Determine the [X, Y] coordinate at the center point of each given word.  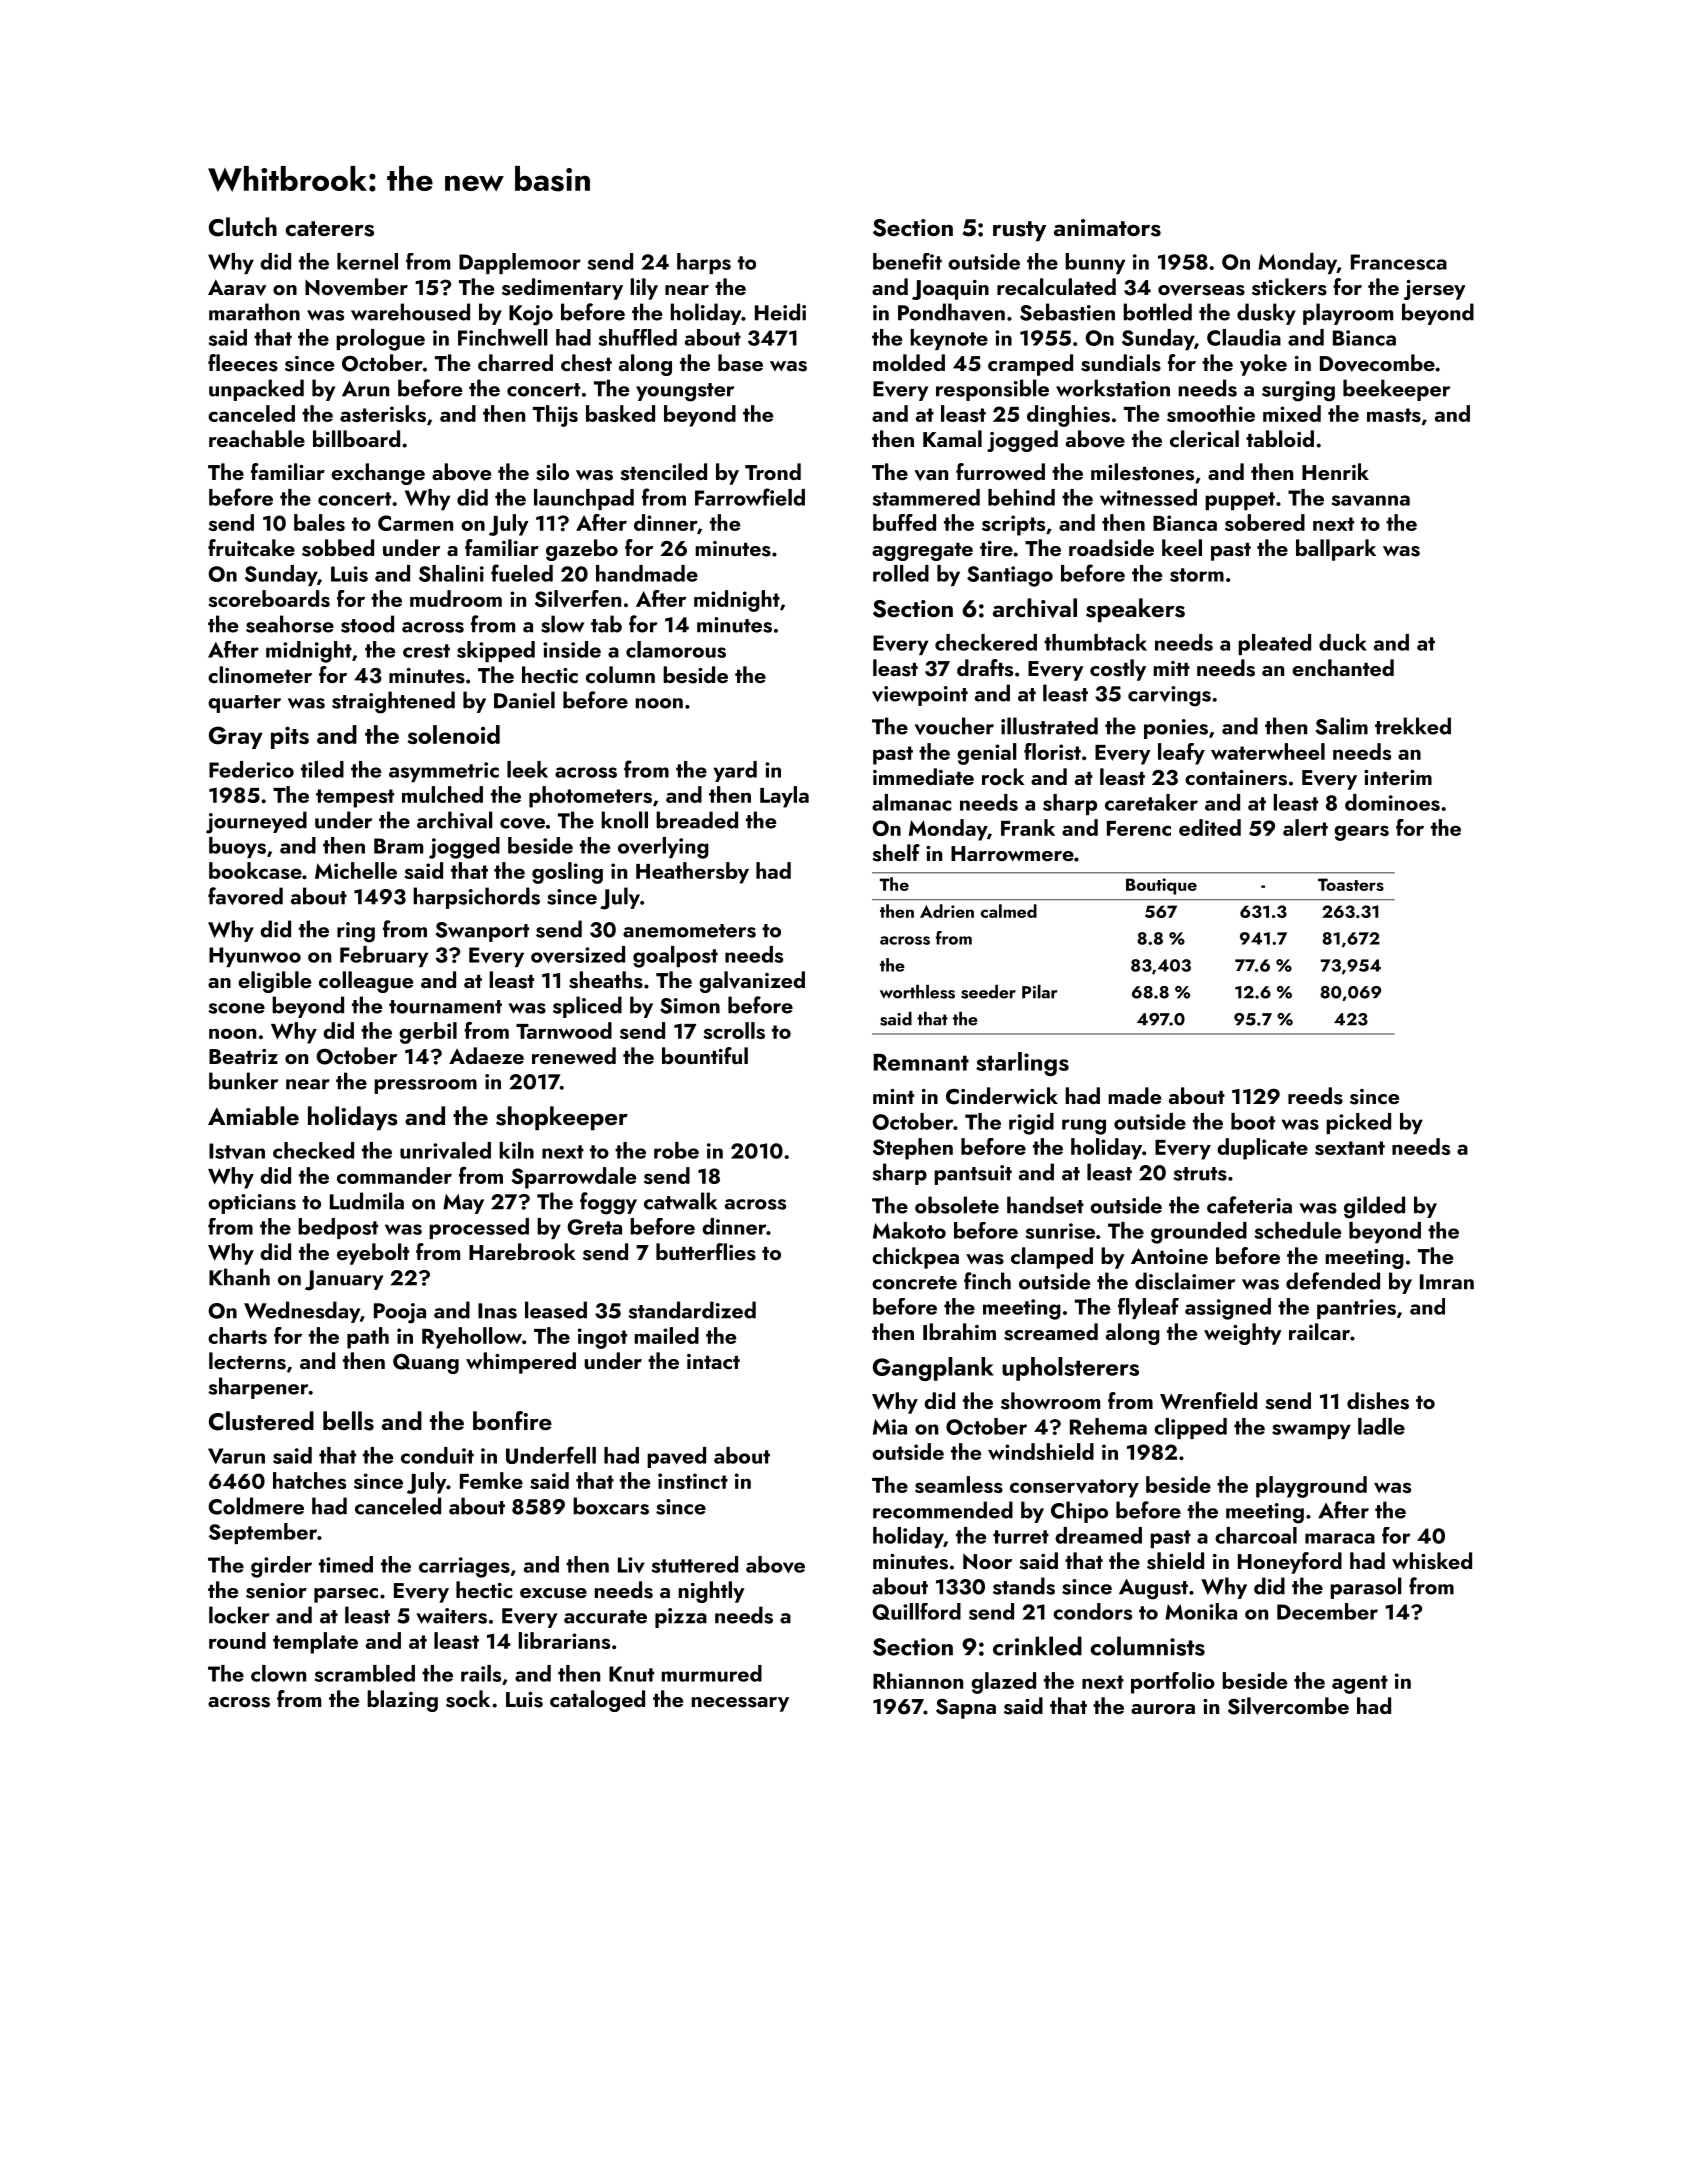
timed [346, 1564]
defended [1333, 1281]
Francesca [1399, 262]
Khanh [239, 1277]
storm [1197, 575]
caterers [329, 229]
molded [909, 362]
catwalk [680, 1201]
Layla [784, 797]
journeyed [256, 822]
